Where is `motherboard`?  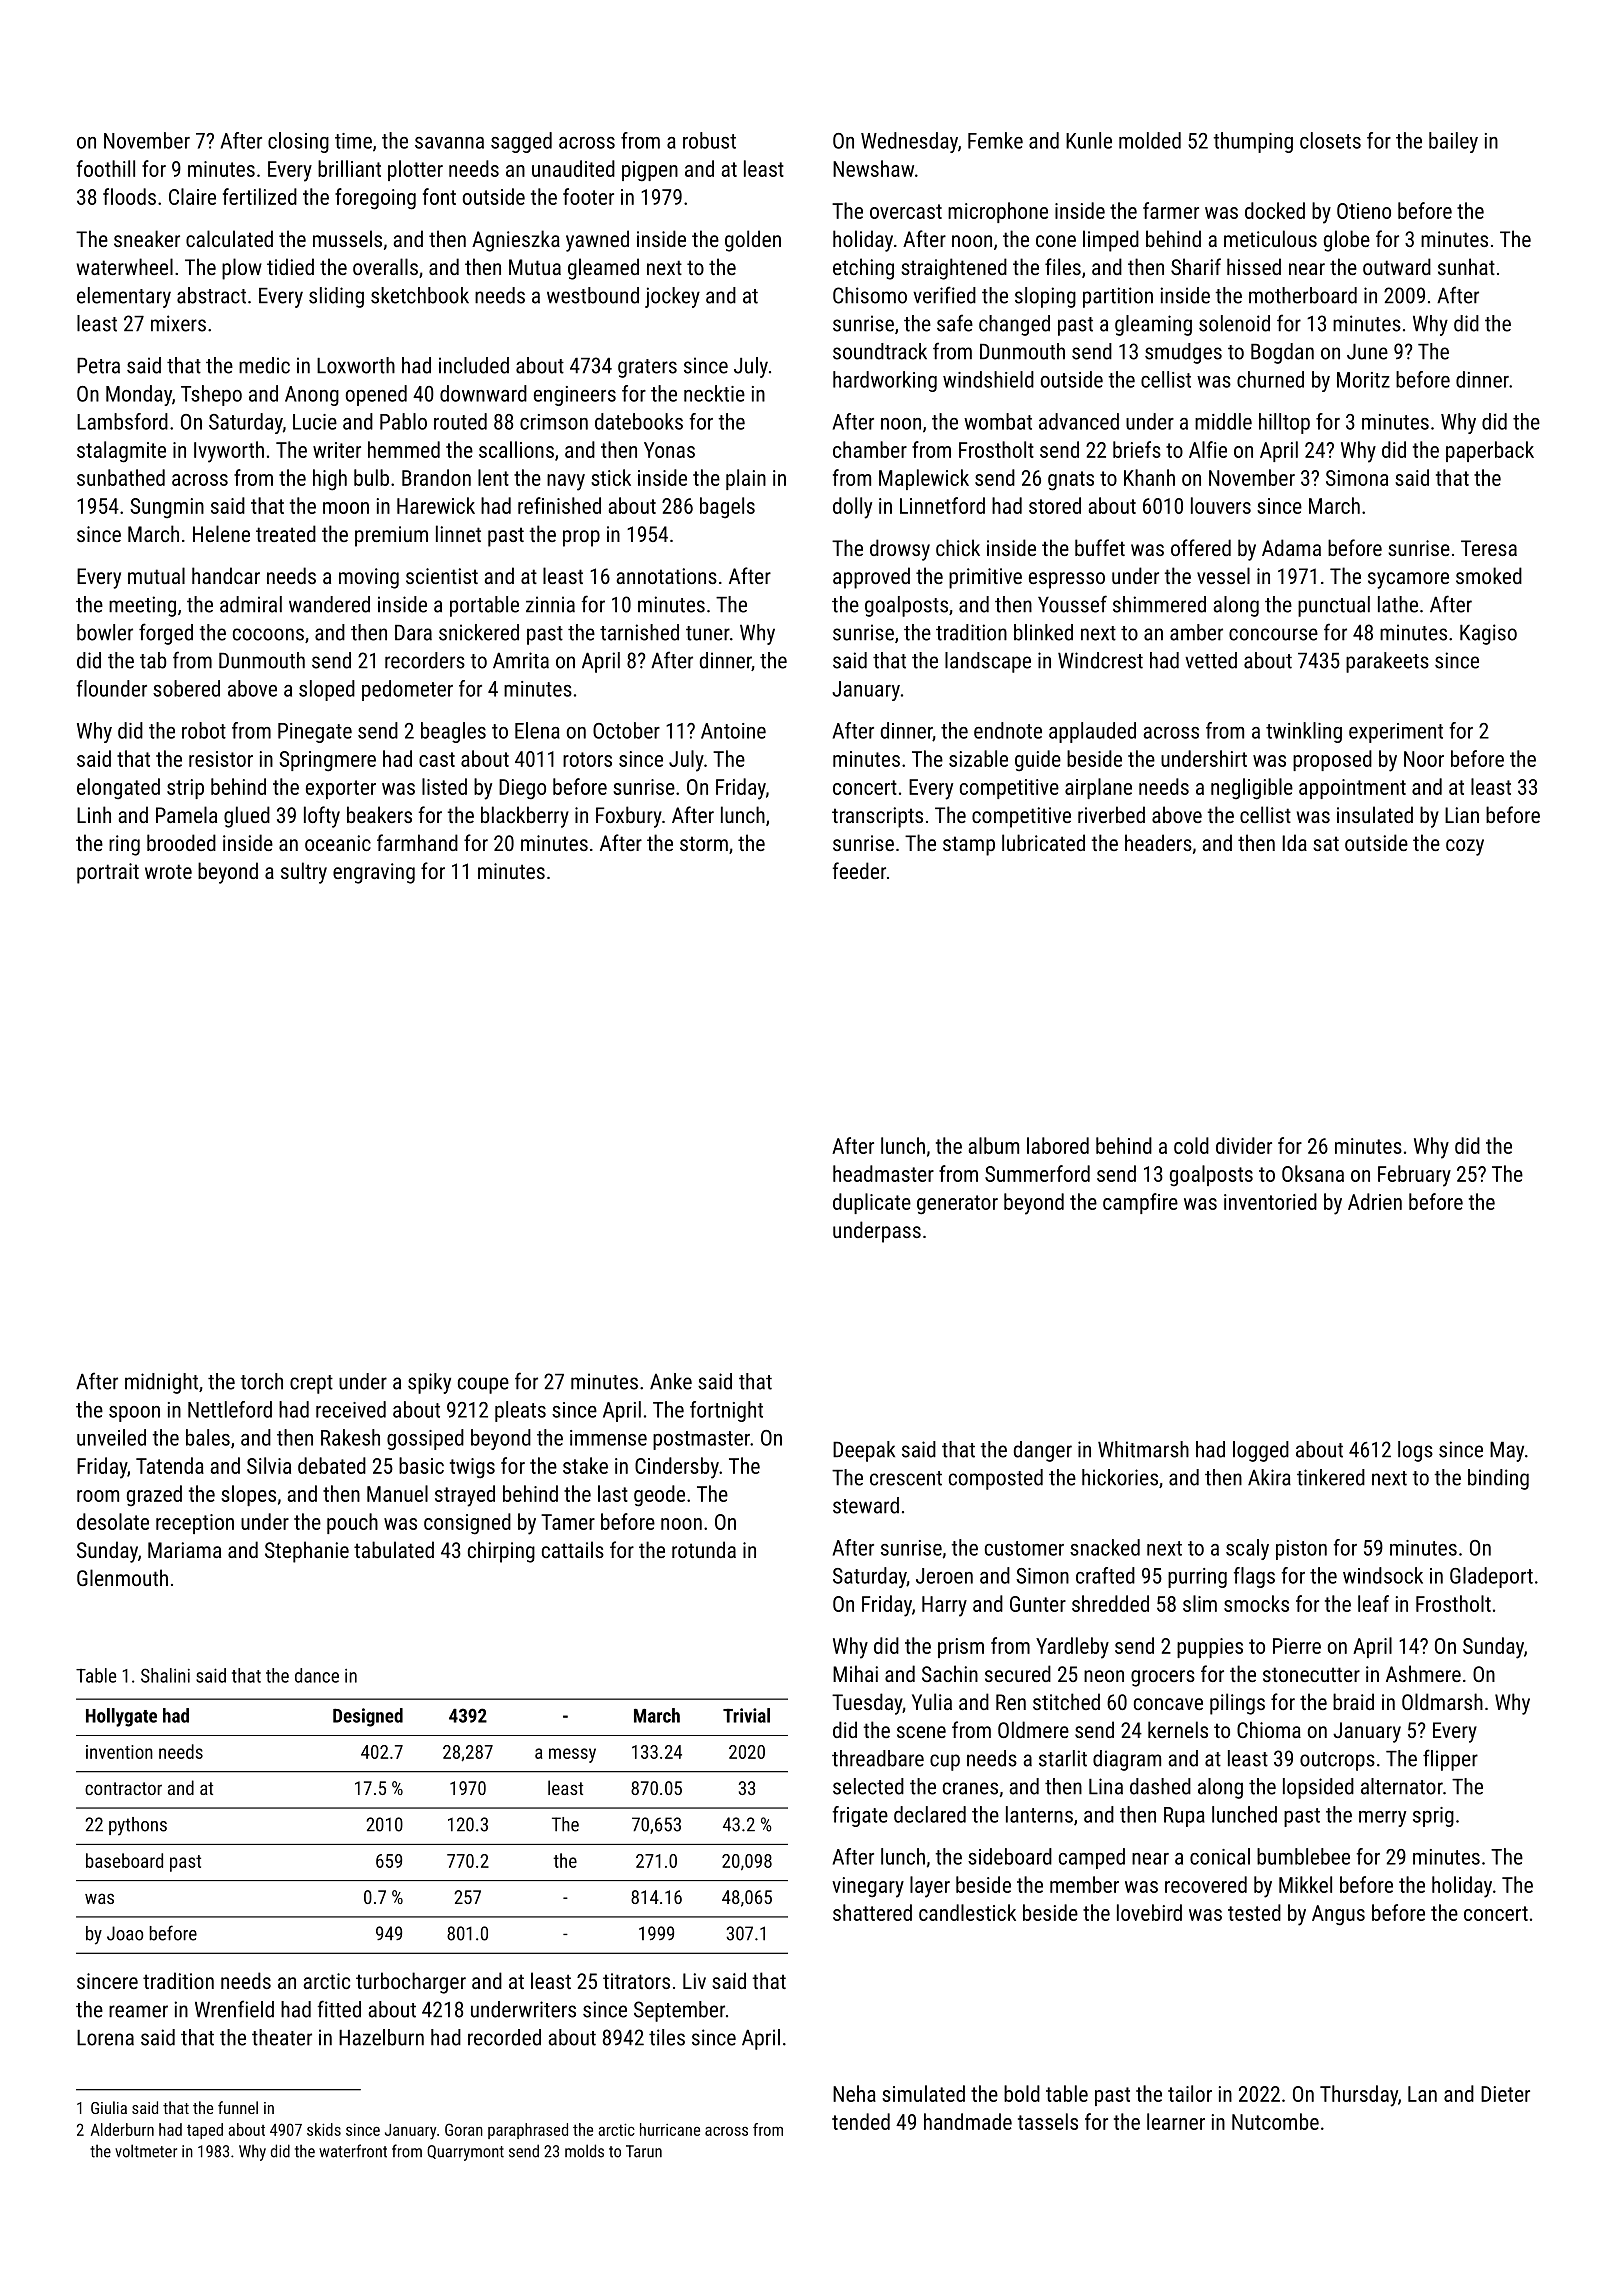 motherboard is located at coordinates (1303, 295).
